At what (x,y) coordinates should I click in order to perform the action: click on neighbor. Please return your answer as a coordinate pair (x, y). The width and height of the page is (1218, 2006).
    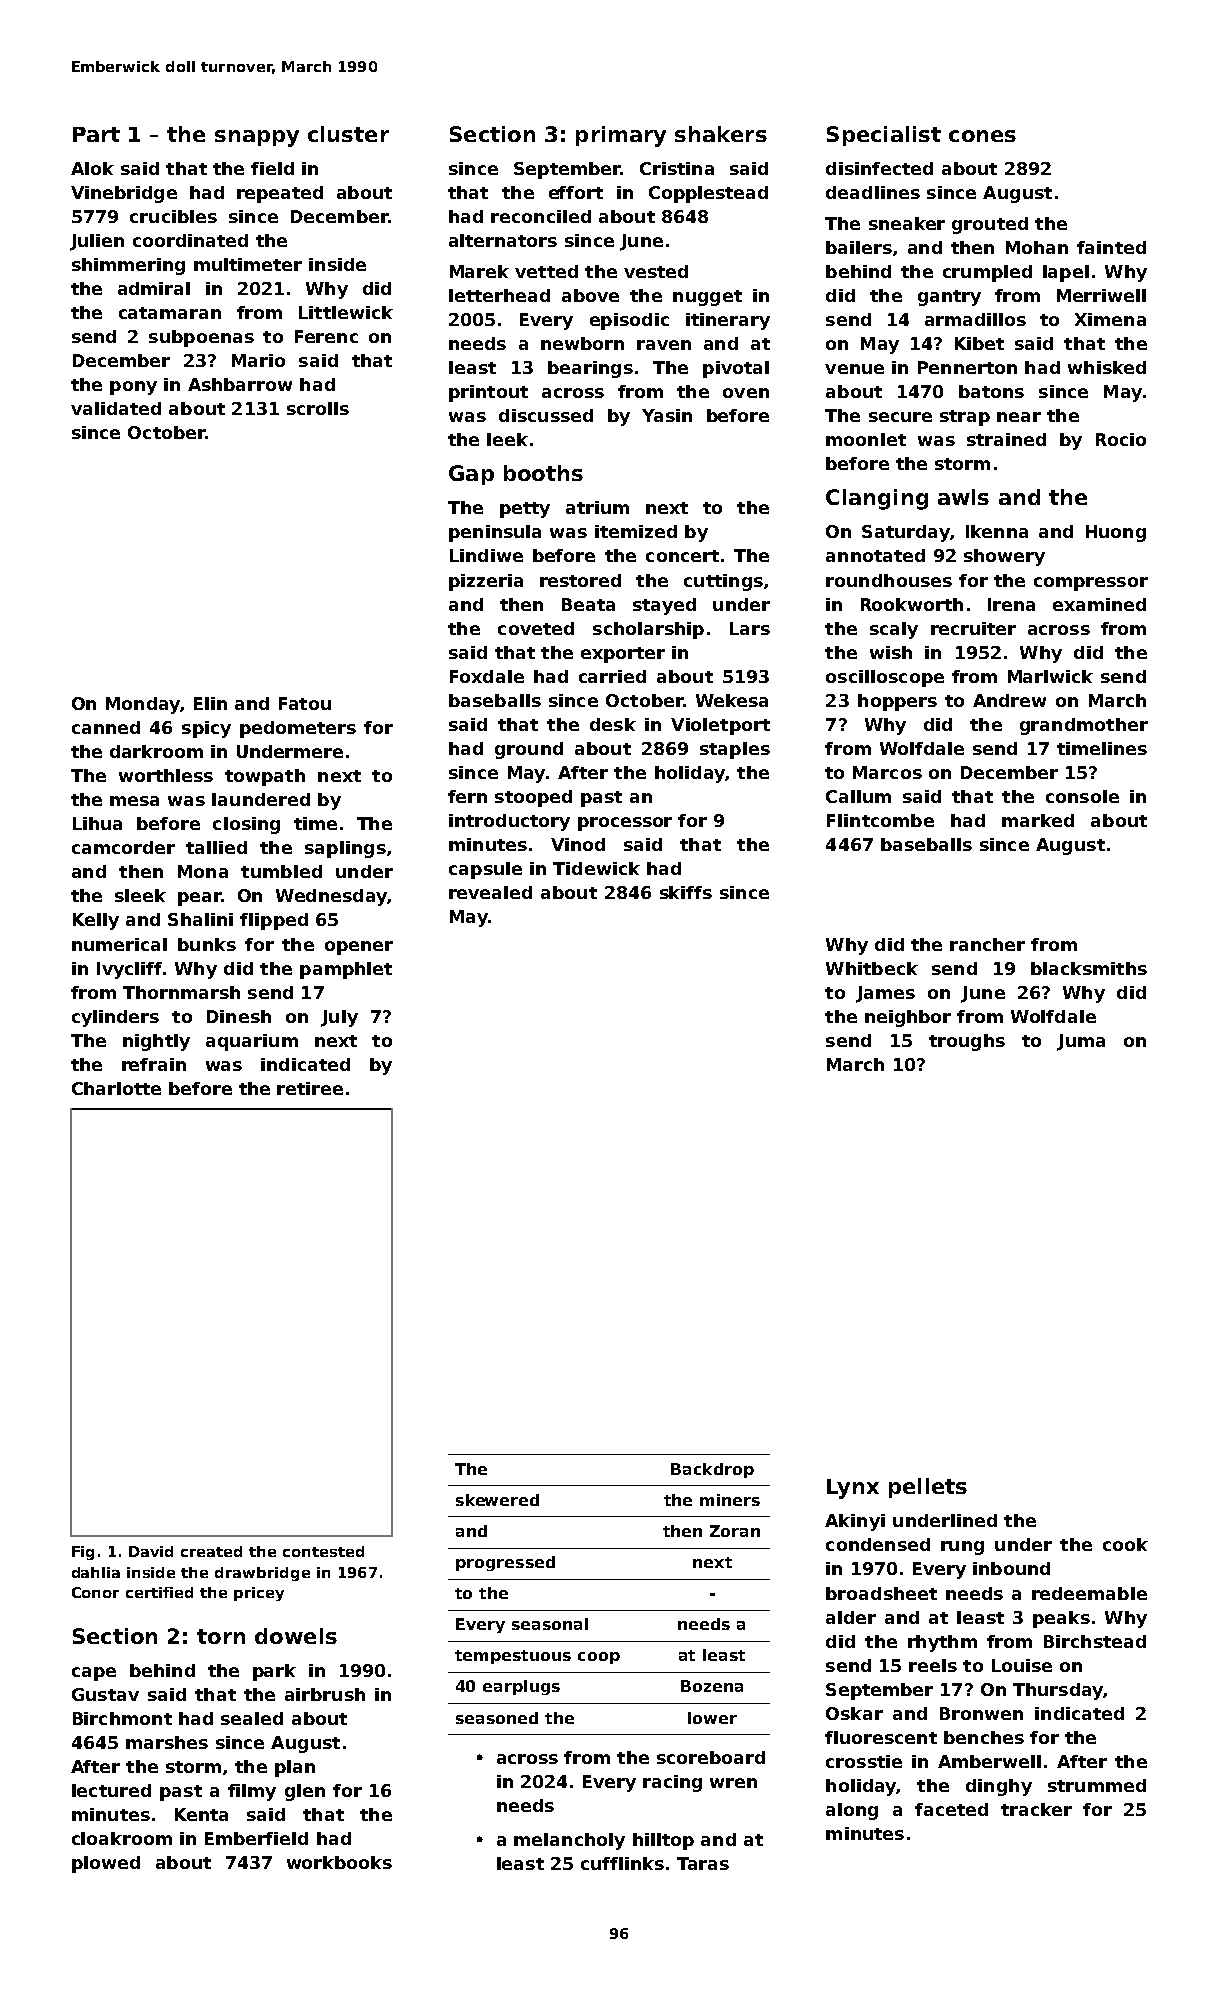
    Looking at the image, I should click on (908, 1018).
